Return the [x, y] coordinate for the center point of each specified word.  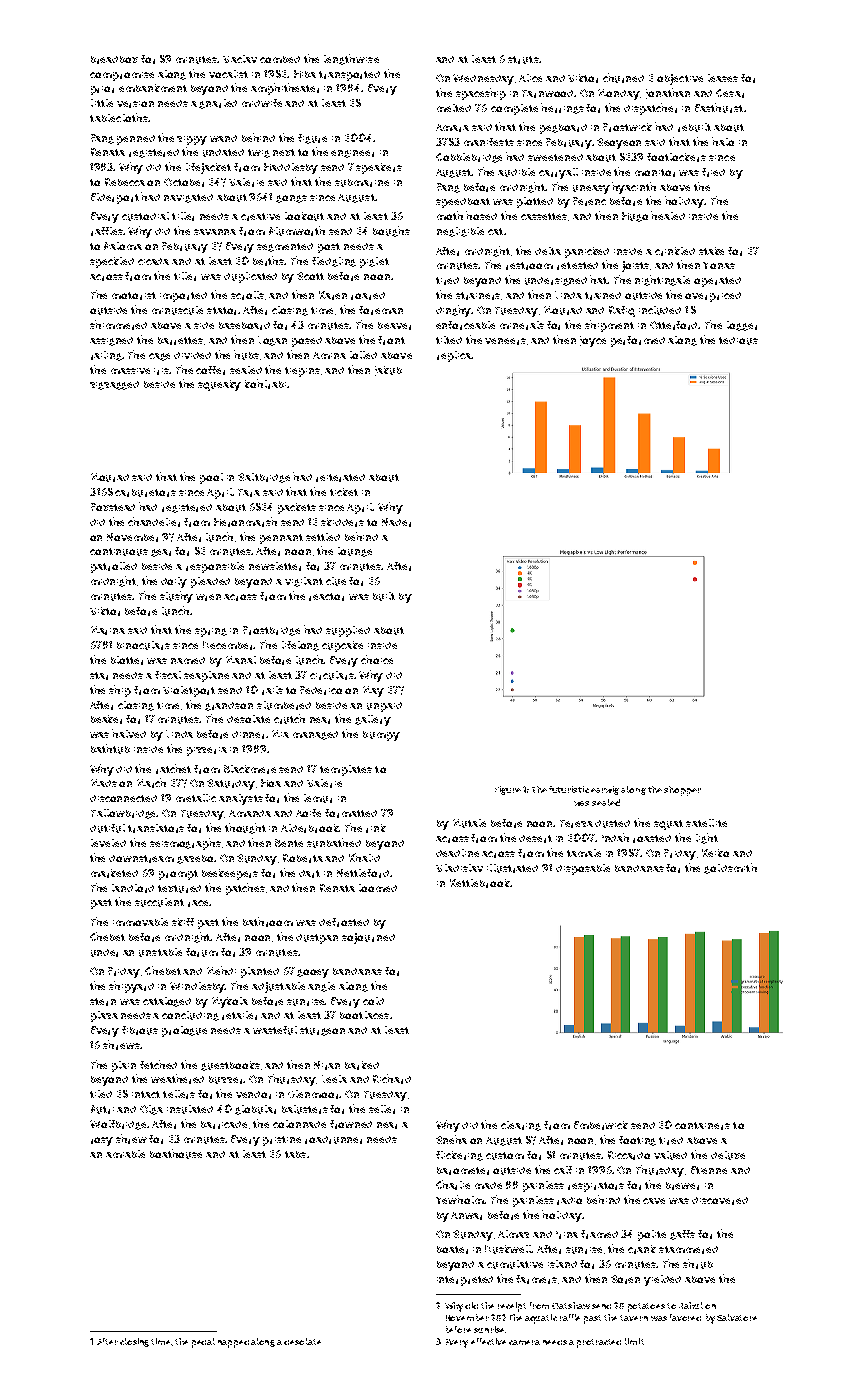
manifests [489, 142]
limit [634, 1341]
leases [723, 78]
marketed [114, 873]
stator [223, 311]
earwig [605, 790]
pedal [203, 1343]
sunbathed [334, 843]
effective [488, 1341]
